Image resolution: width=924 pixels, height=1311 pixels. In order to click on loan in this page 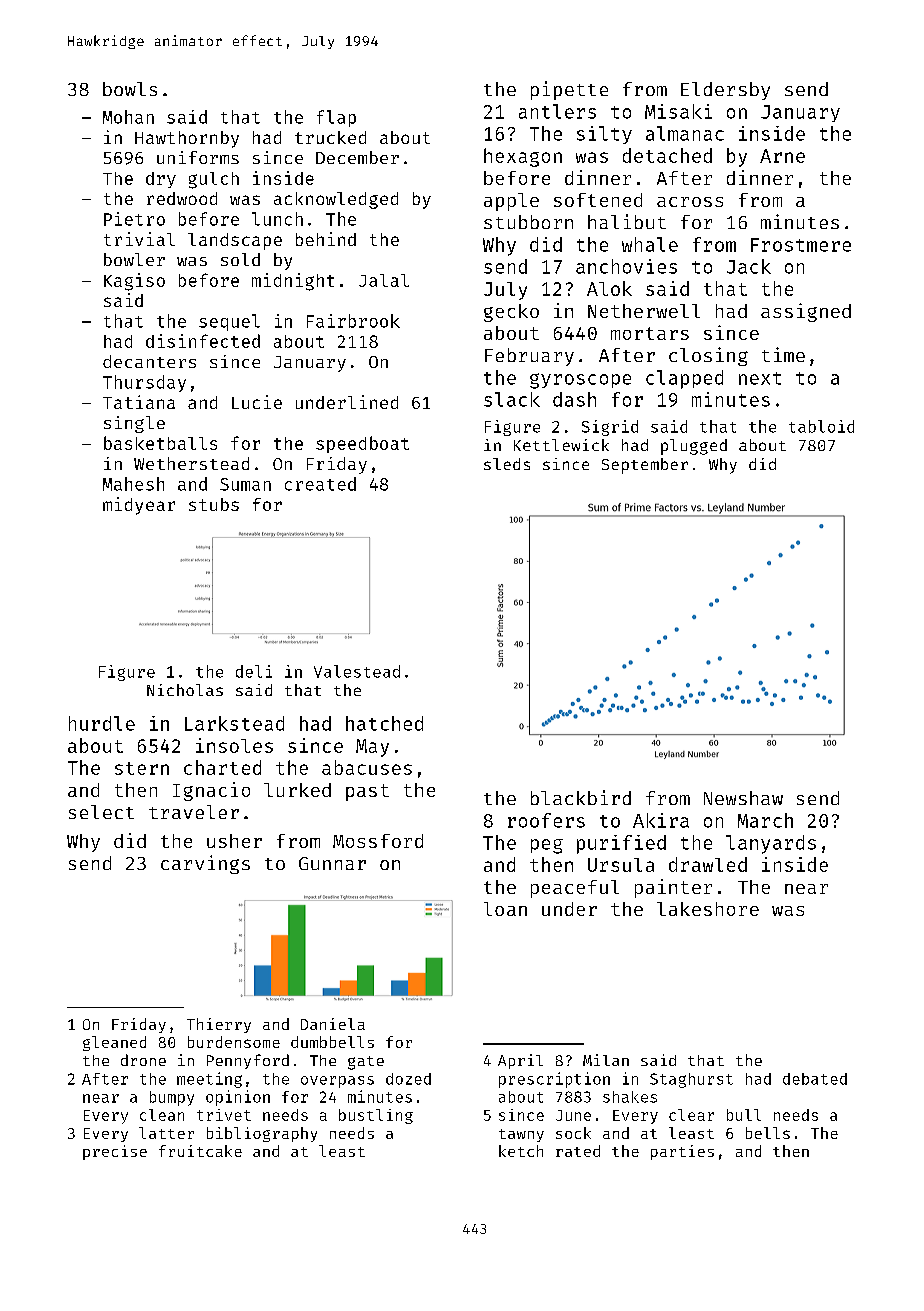, I will do `click(505, 909)`.
